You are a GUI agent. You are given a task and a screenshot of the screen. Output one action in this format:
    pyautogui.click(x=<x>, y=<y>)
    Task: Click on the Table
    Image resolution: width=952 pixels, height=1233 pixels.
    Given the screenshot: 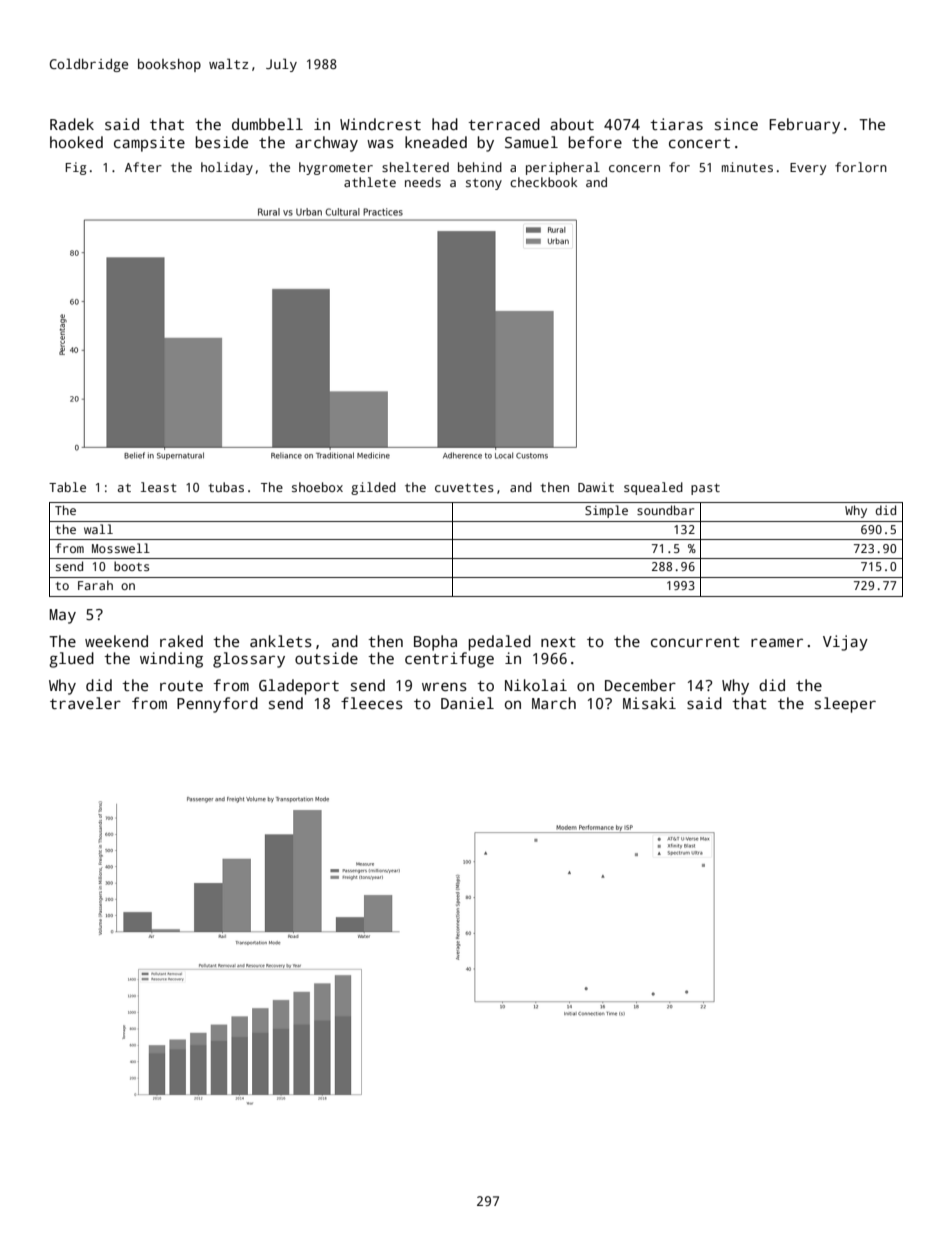 What is the action you would take?
    pyautogui.click(x=67, y=487)
